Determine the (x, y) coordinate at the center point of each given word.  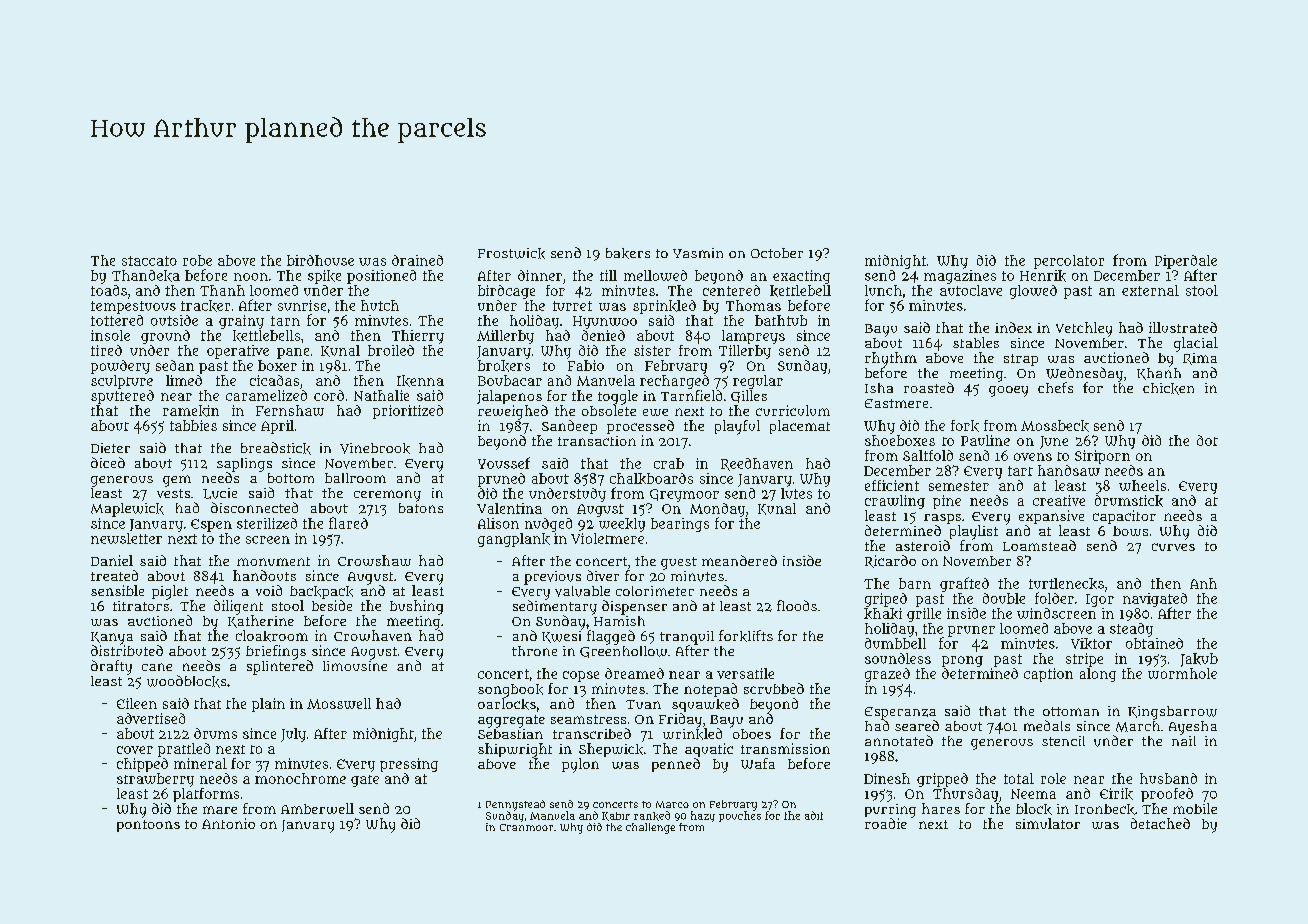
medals (1047, 725)
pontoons (148, 826)
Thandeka (146, 276)
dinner (540, 275)
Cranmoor (526, 827)
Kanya (112, 638)
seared (917, 725)
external (1150, 290)
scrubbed (774, 688)
